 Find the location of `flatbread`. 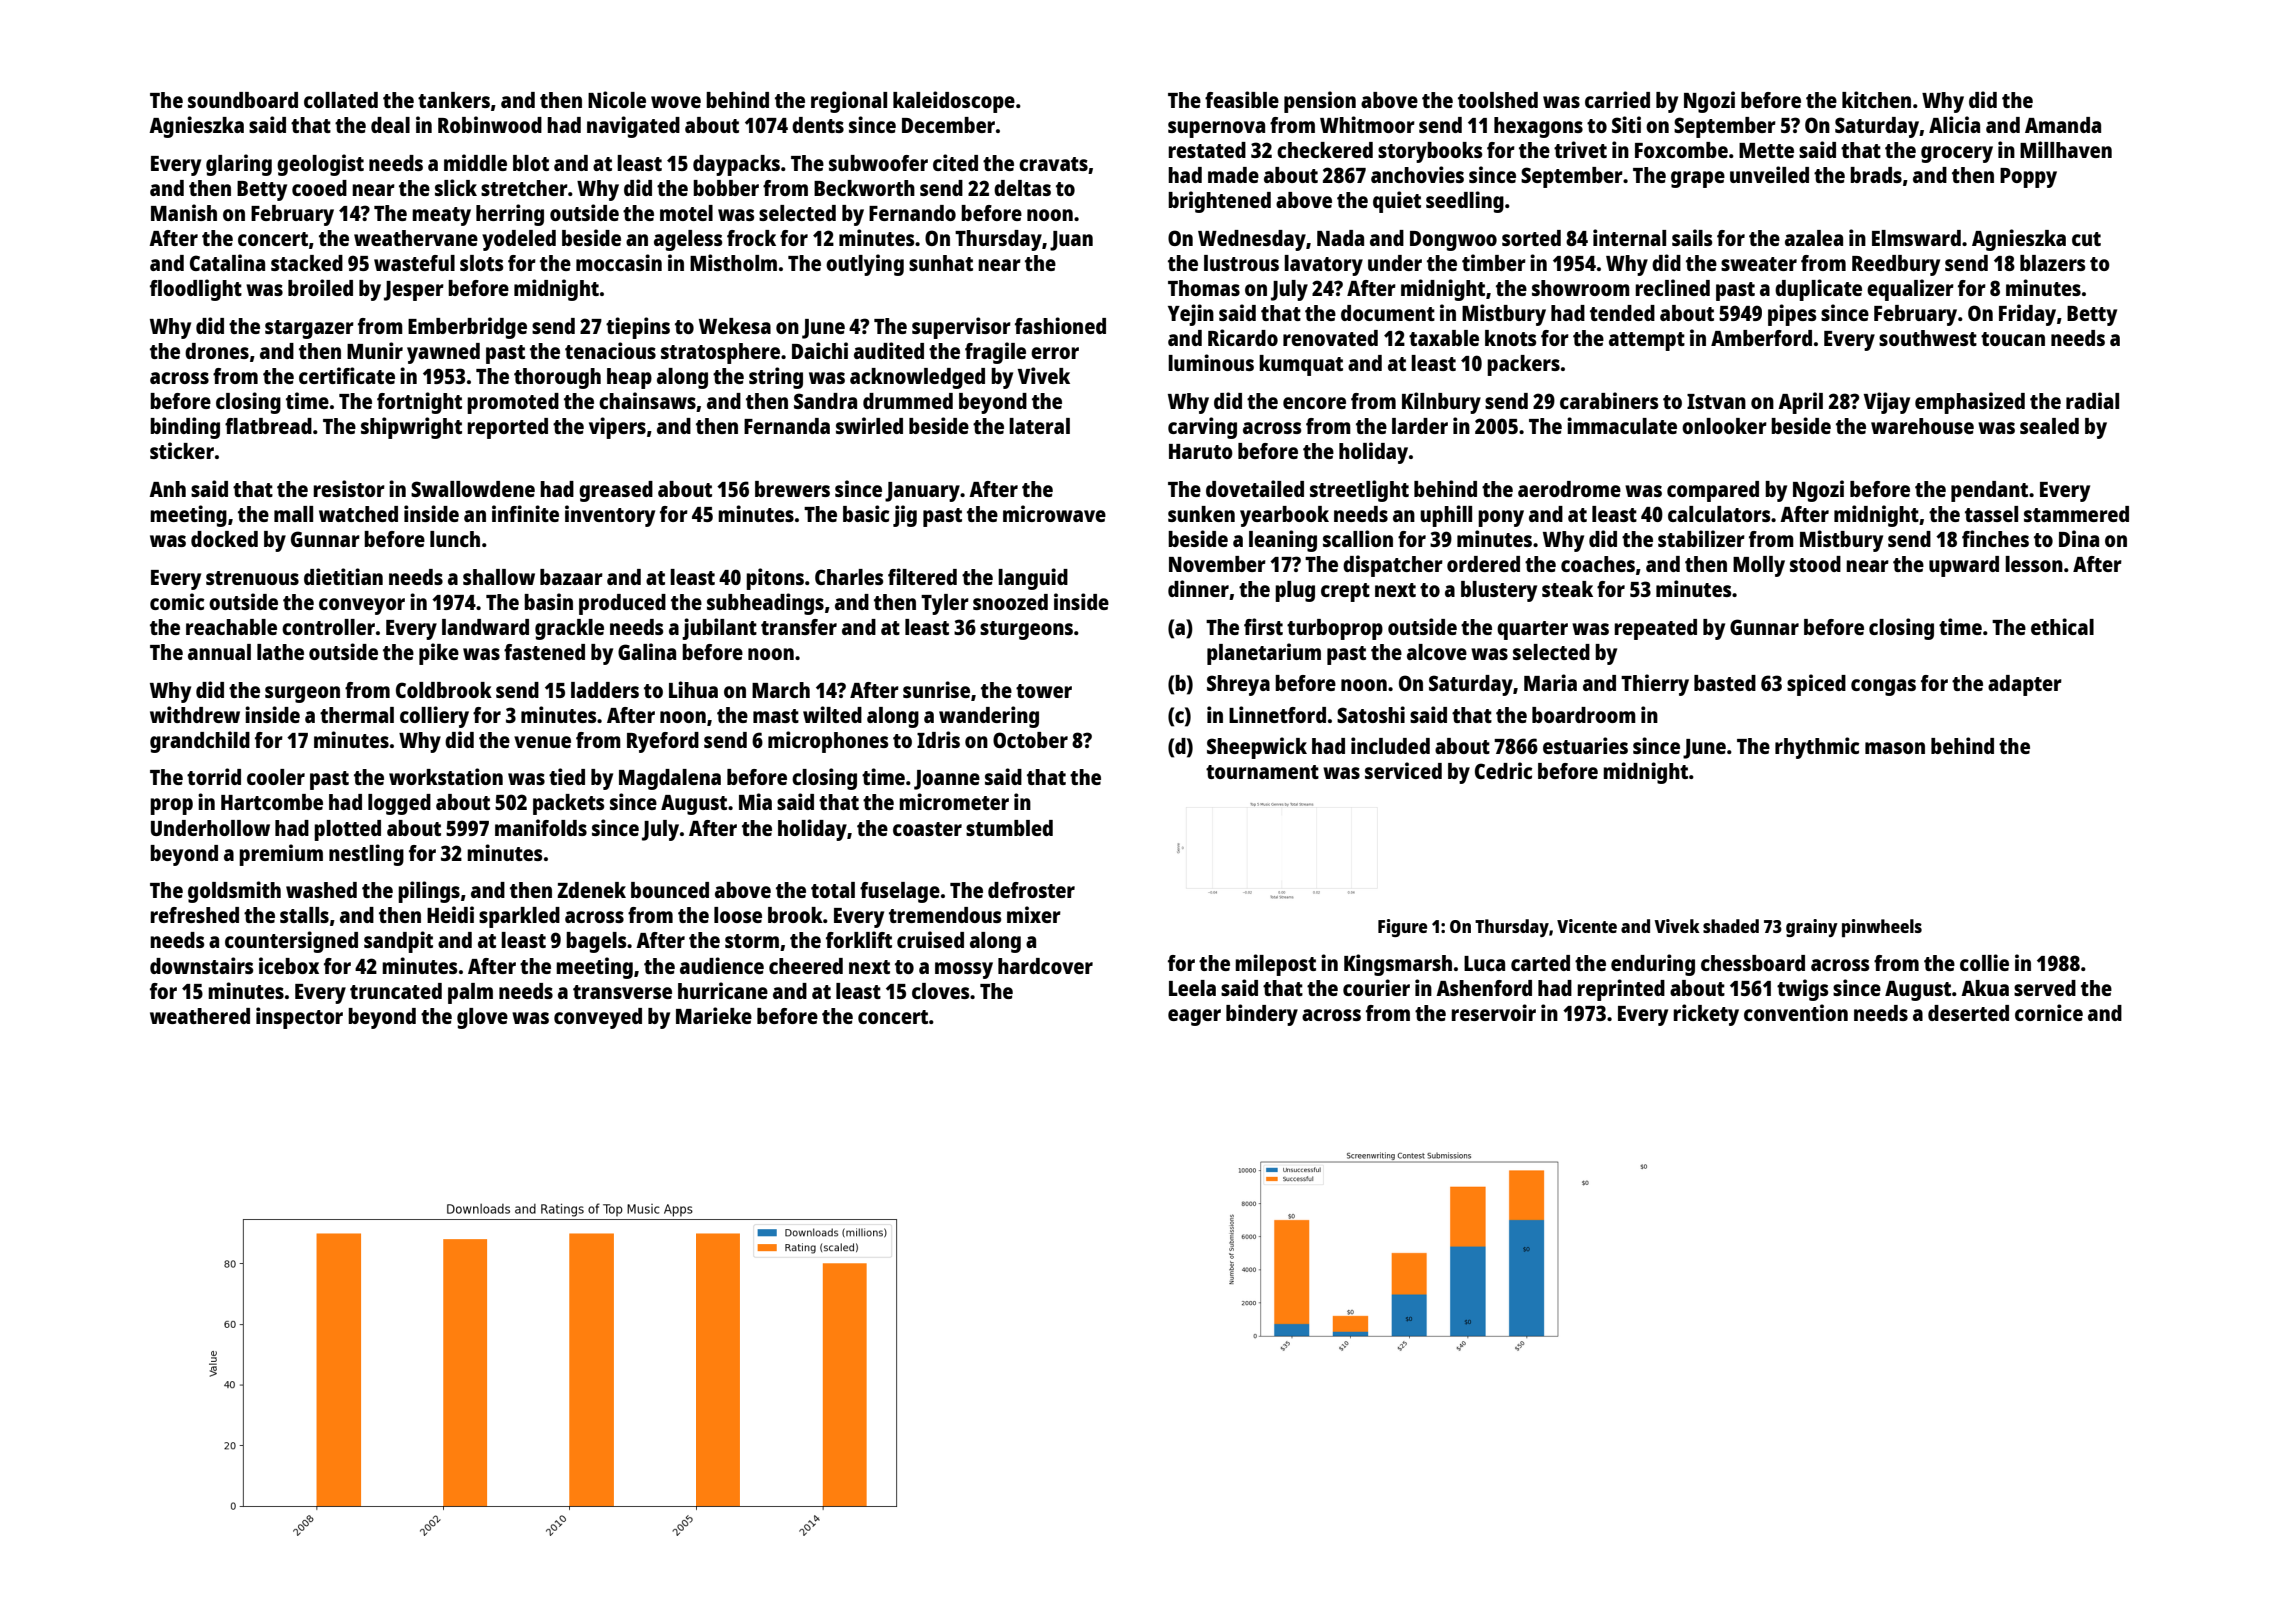

flatbread is located at coordinates (268, 426).
